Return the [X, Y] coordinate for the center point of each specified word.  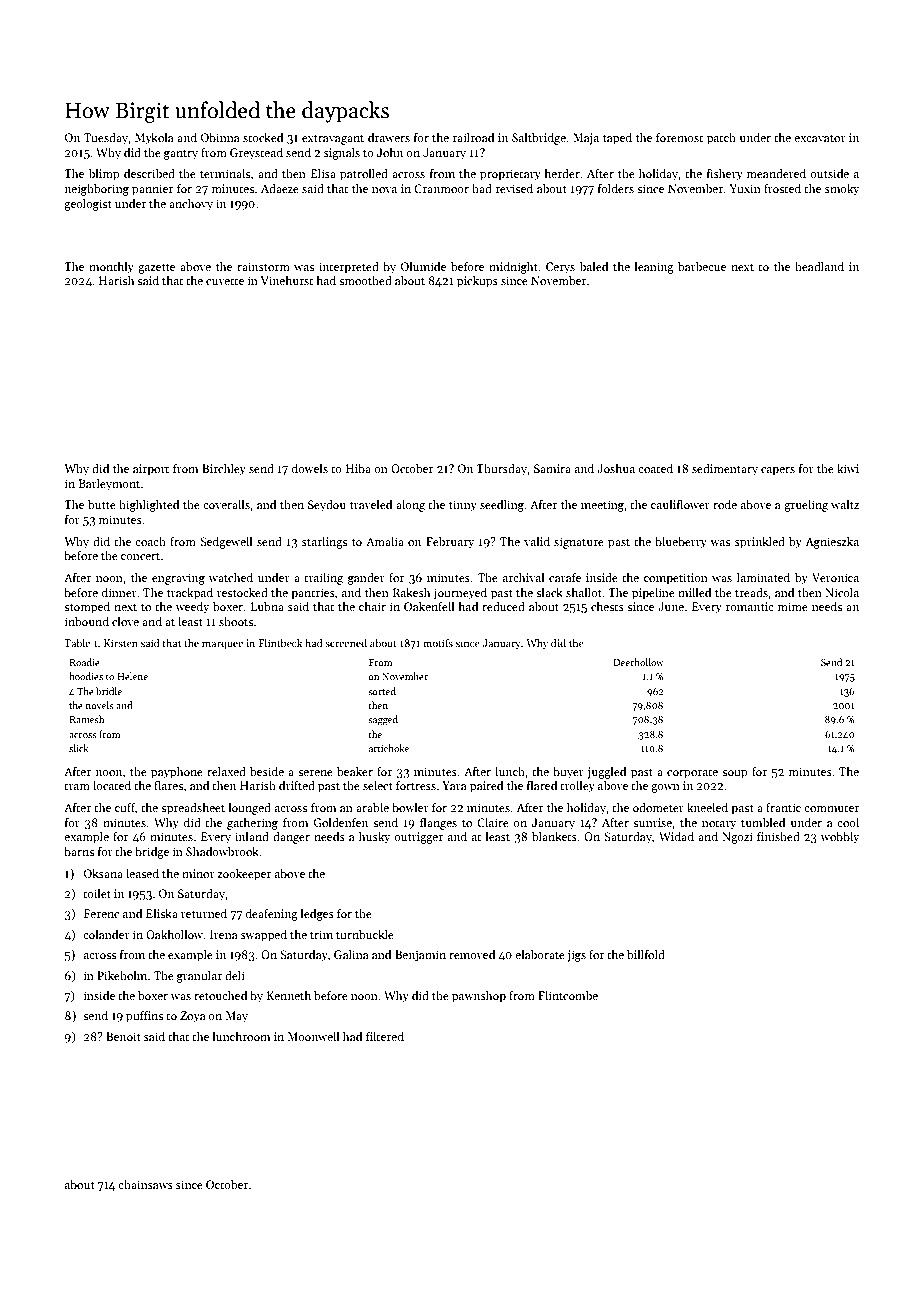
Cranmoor [441, 188]
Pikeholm [122, 975]
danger [291, 838]
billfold [646, 954]
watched [231, 577]
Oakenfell [429, 606]
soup [735, 774]
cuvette [225, 281]
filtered [385, 1036]
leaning [654, 268]
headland [819, 266]
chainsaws [145, 1184]
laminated [763, 577]
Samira [552, 468]
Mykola [154, 139]
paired [486, 787]
